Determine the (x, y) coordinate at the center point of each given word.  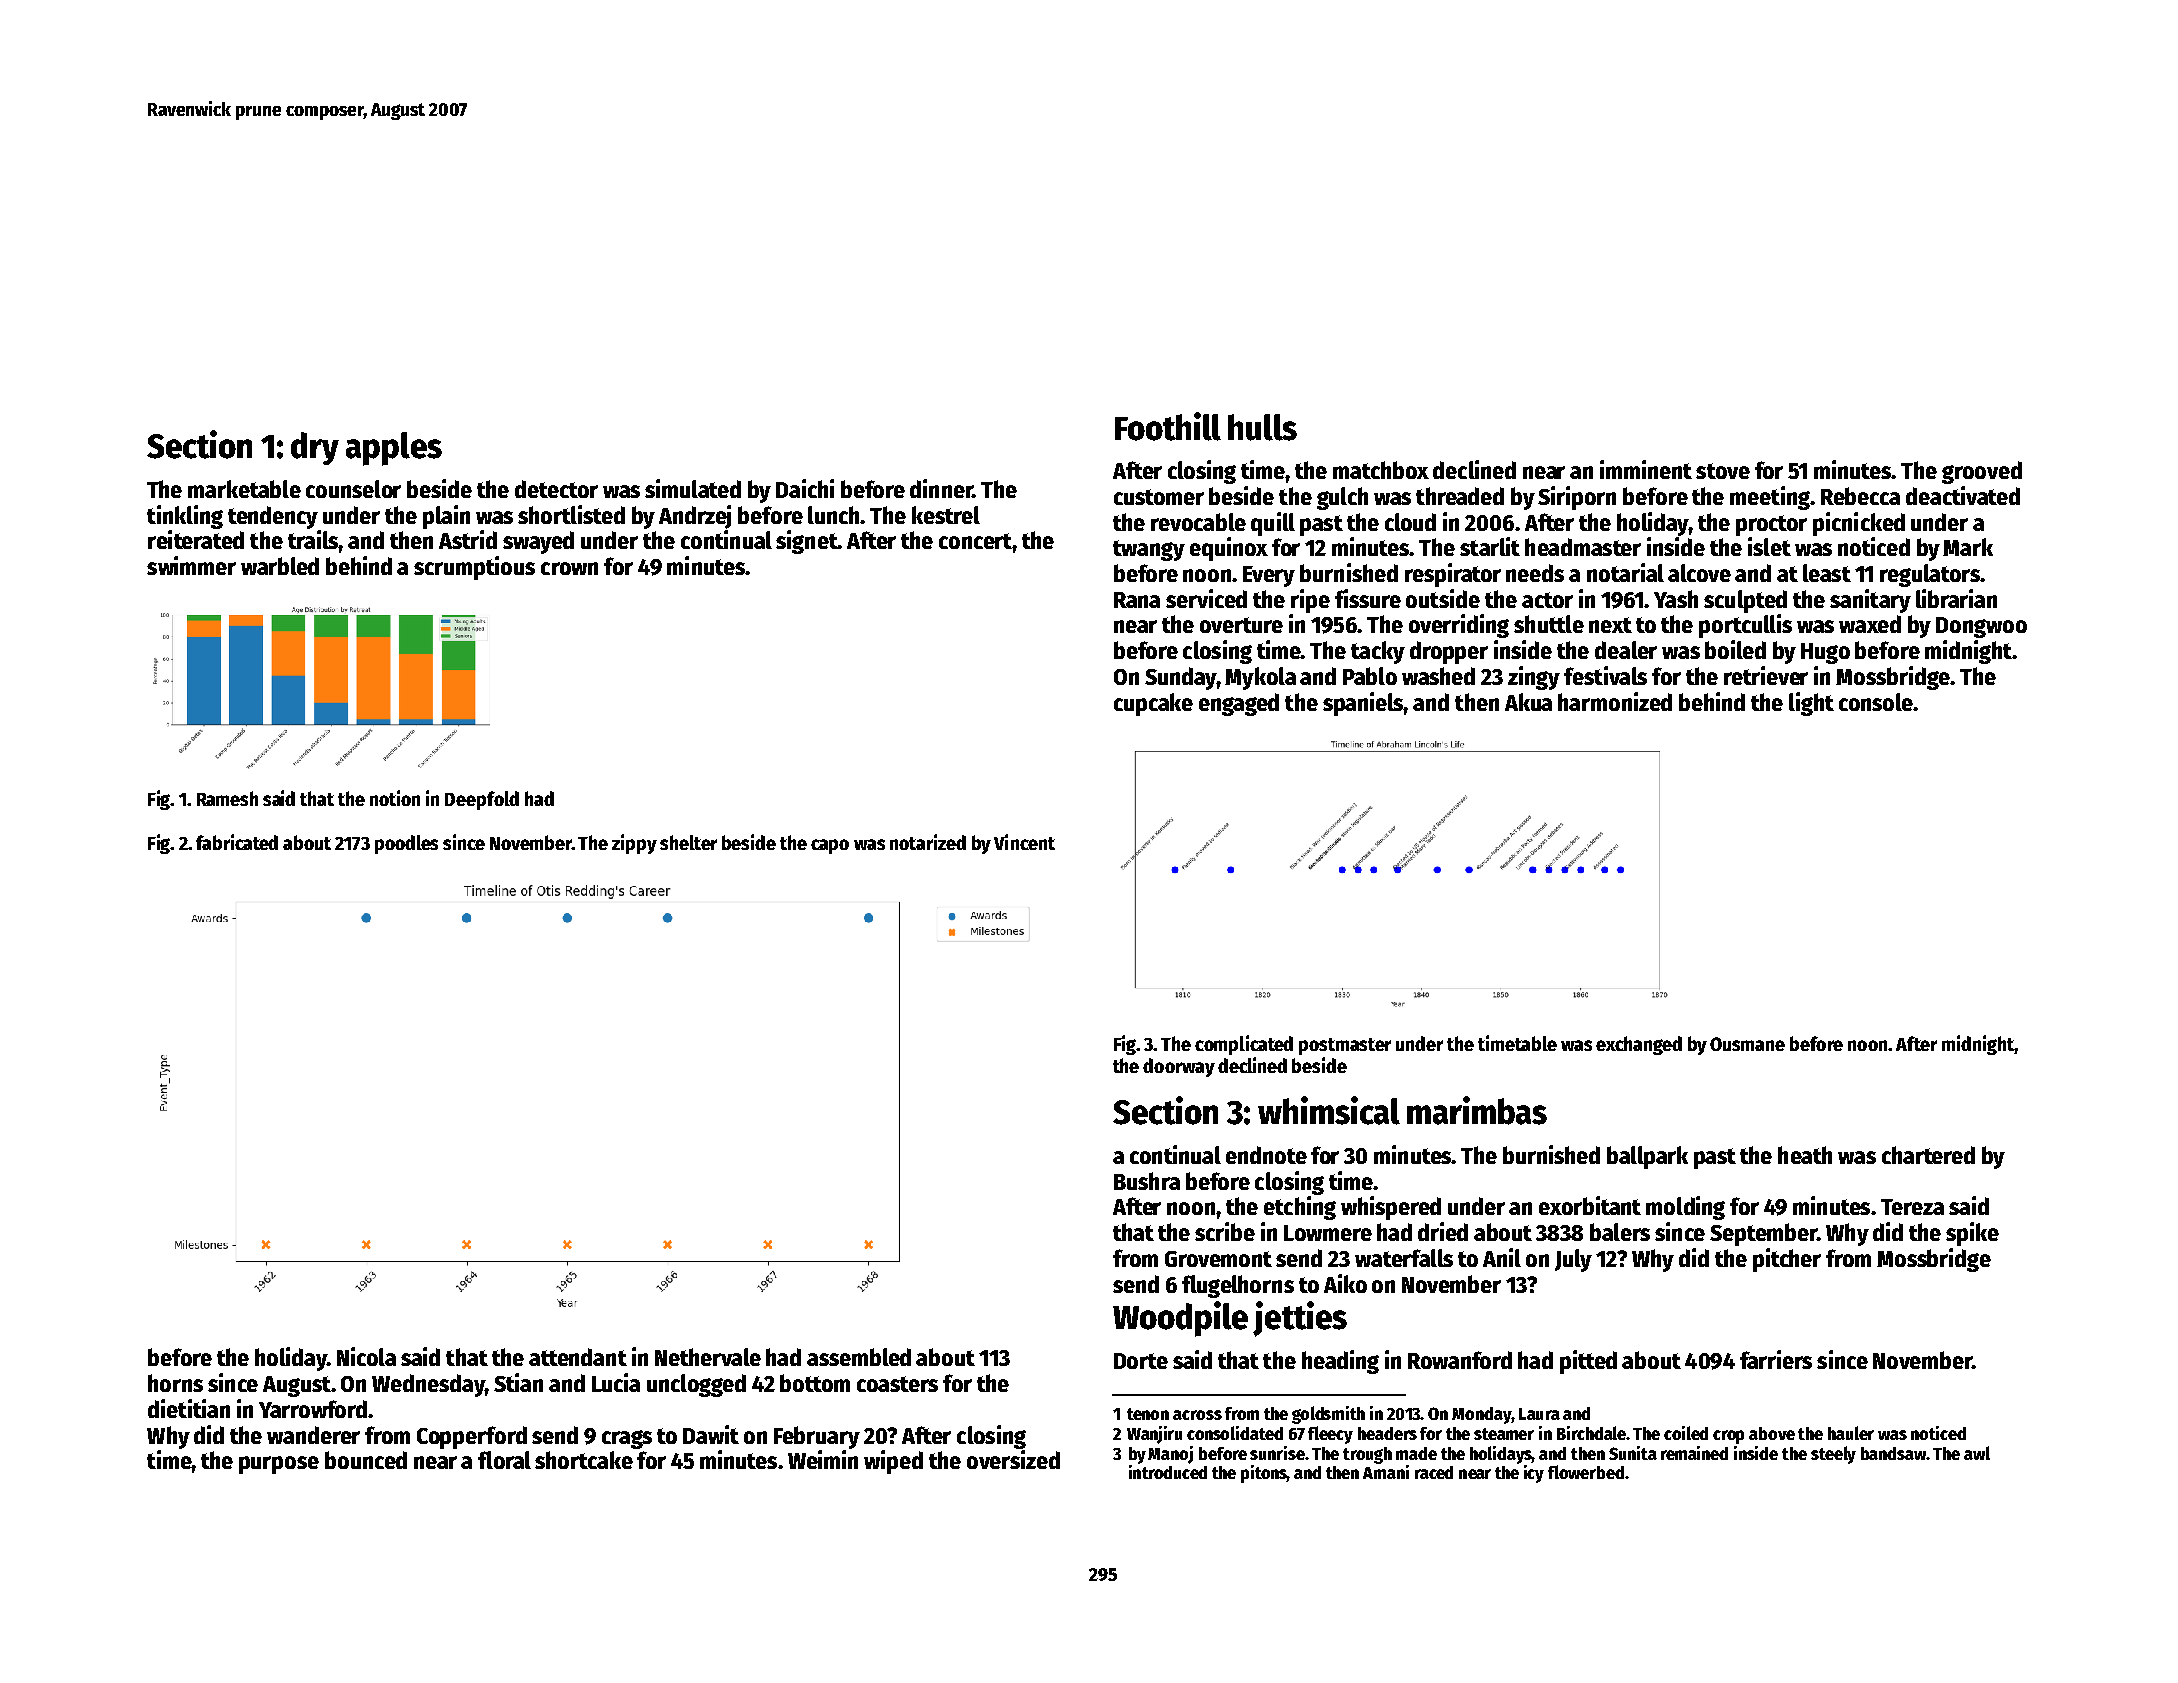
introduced (1168, 1472)
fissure (1368, 598)
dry (315, 448)
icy (1534, 1474)
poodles (406, 844)
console (1876, 702)
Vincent (1024, 842)
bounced (366, 1460)
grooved (1982, 472)
